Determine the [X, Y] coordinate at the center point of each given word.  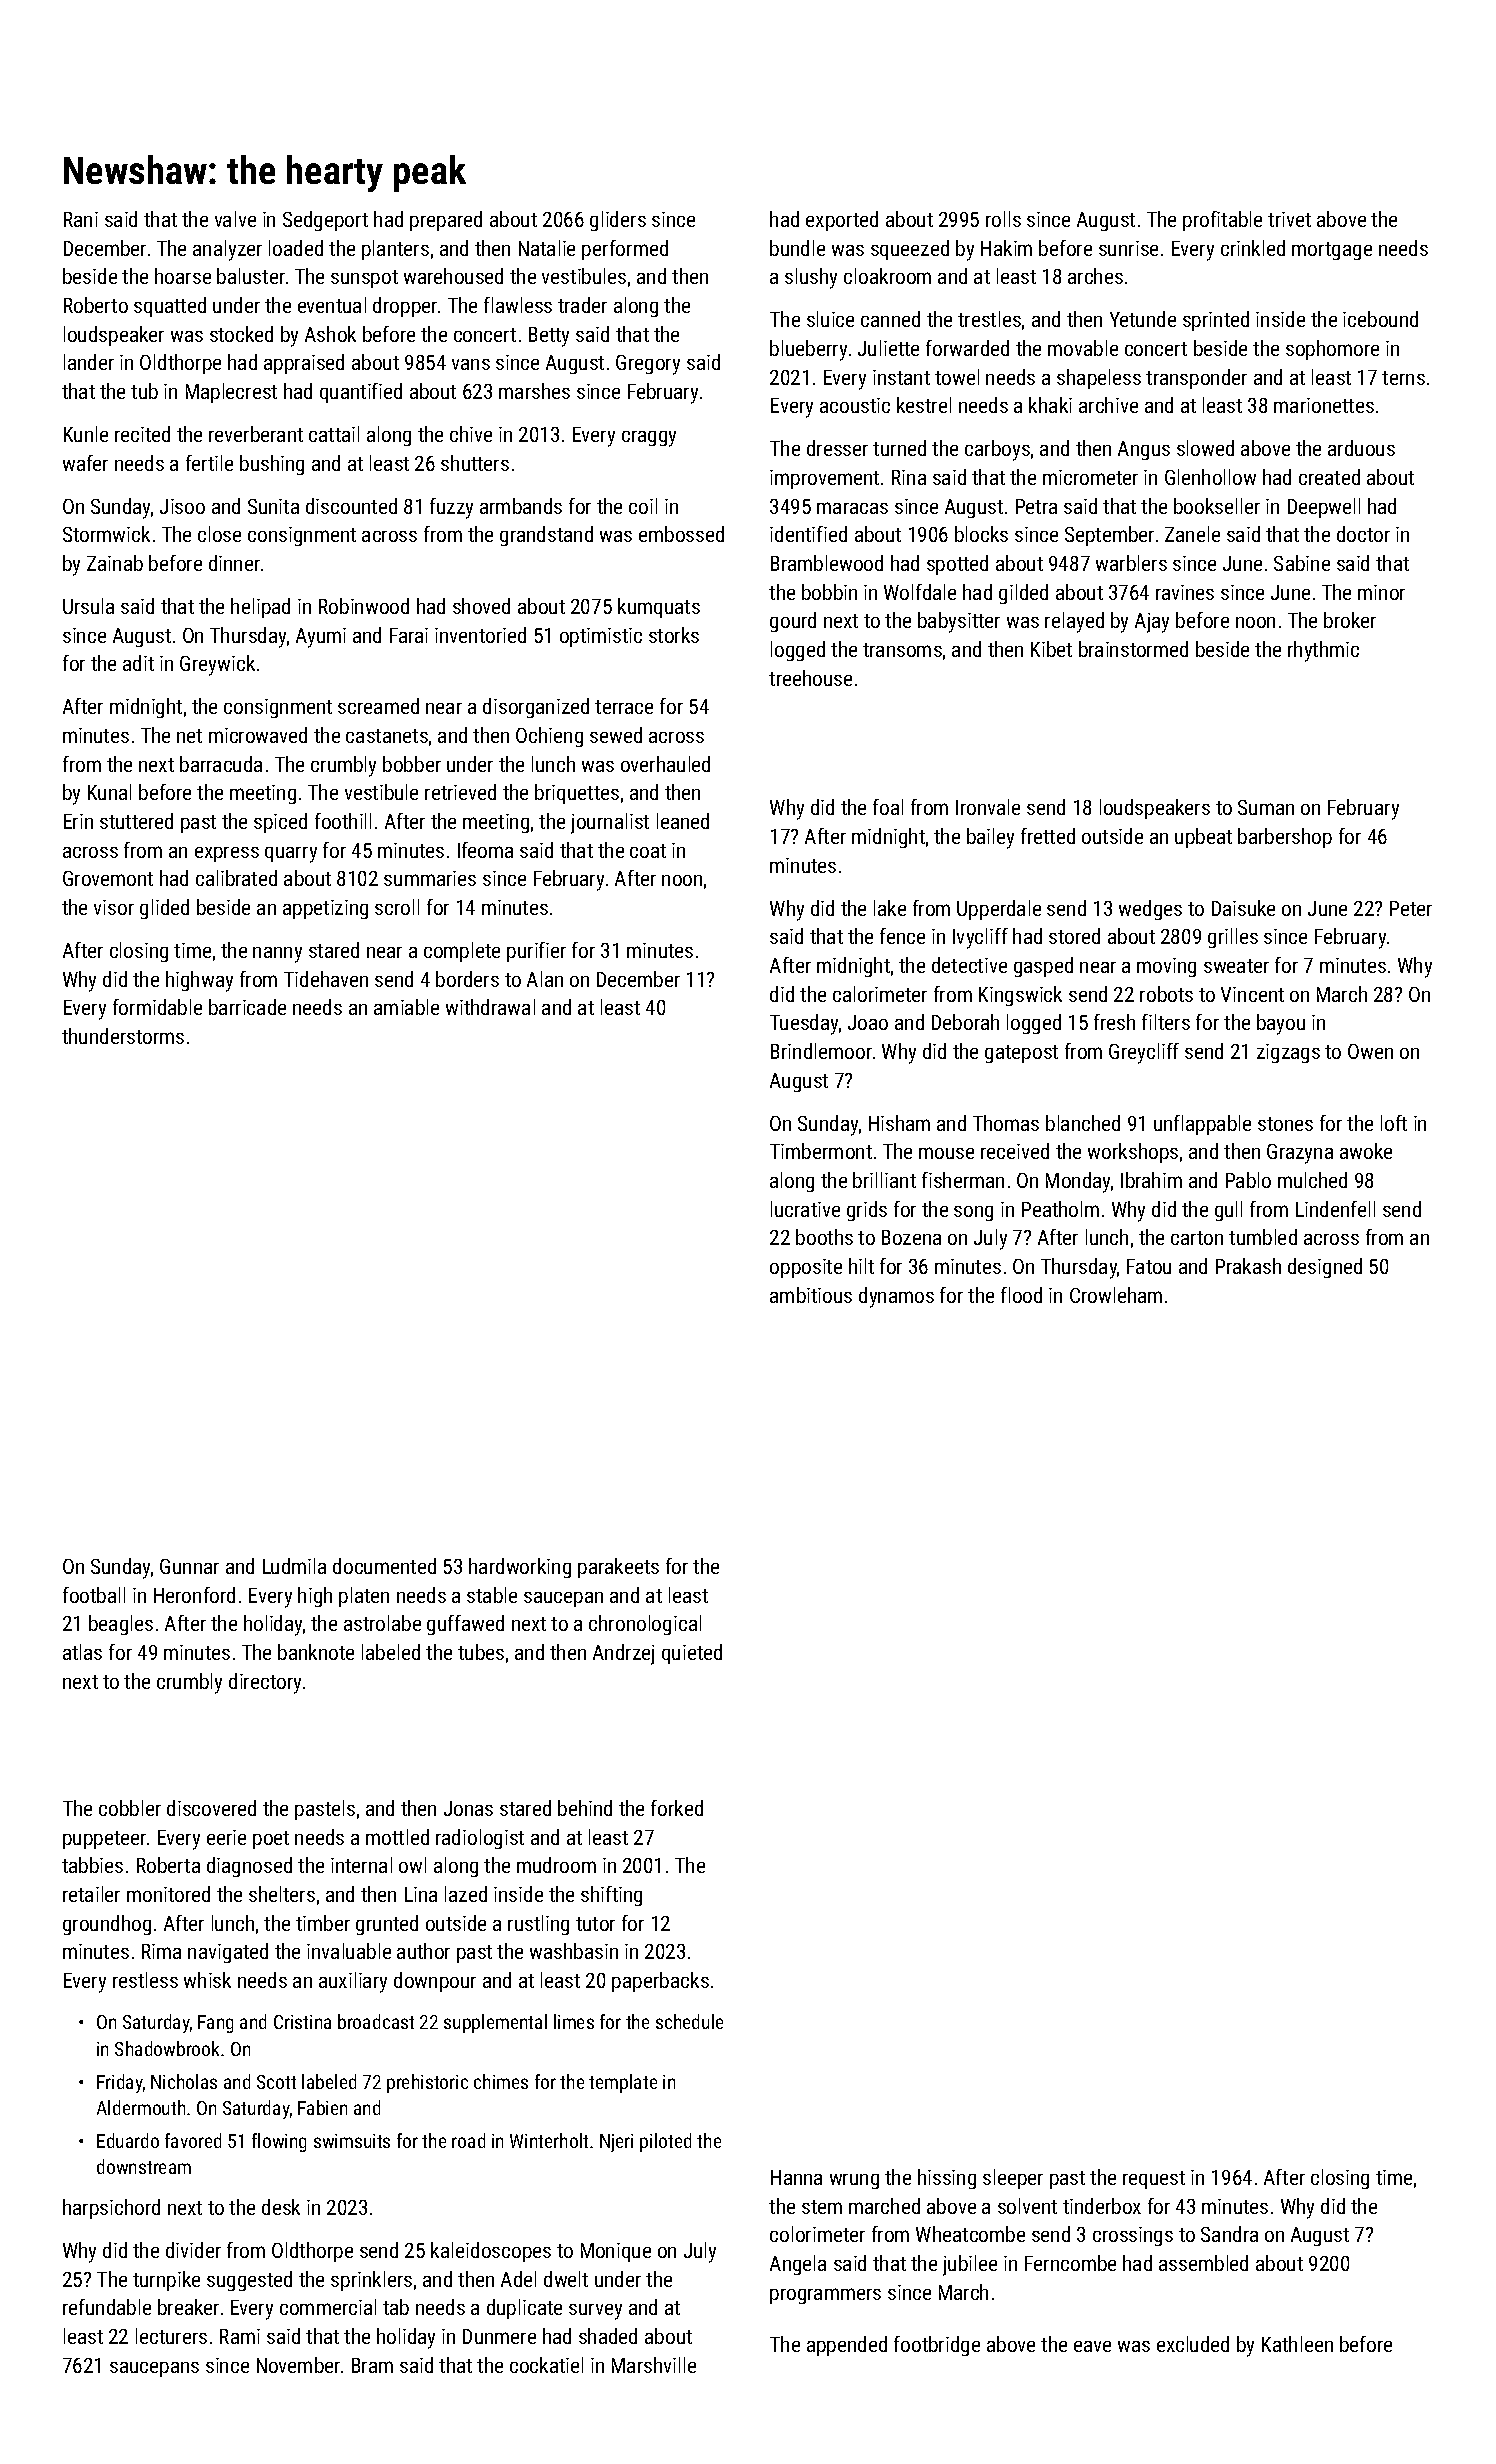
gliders [618, 221]
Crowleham [1116, 1295]
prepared [446, 221]
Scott [276, 2082]
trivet [1289, 219]
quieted [692, 1654]
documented [384, 1566]
